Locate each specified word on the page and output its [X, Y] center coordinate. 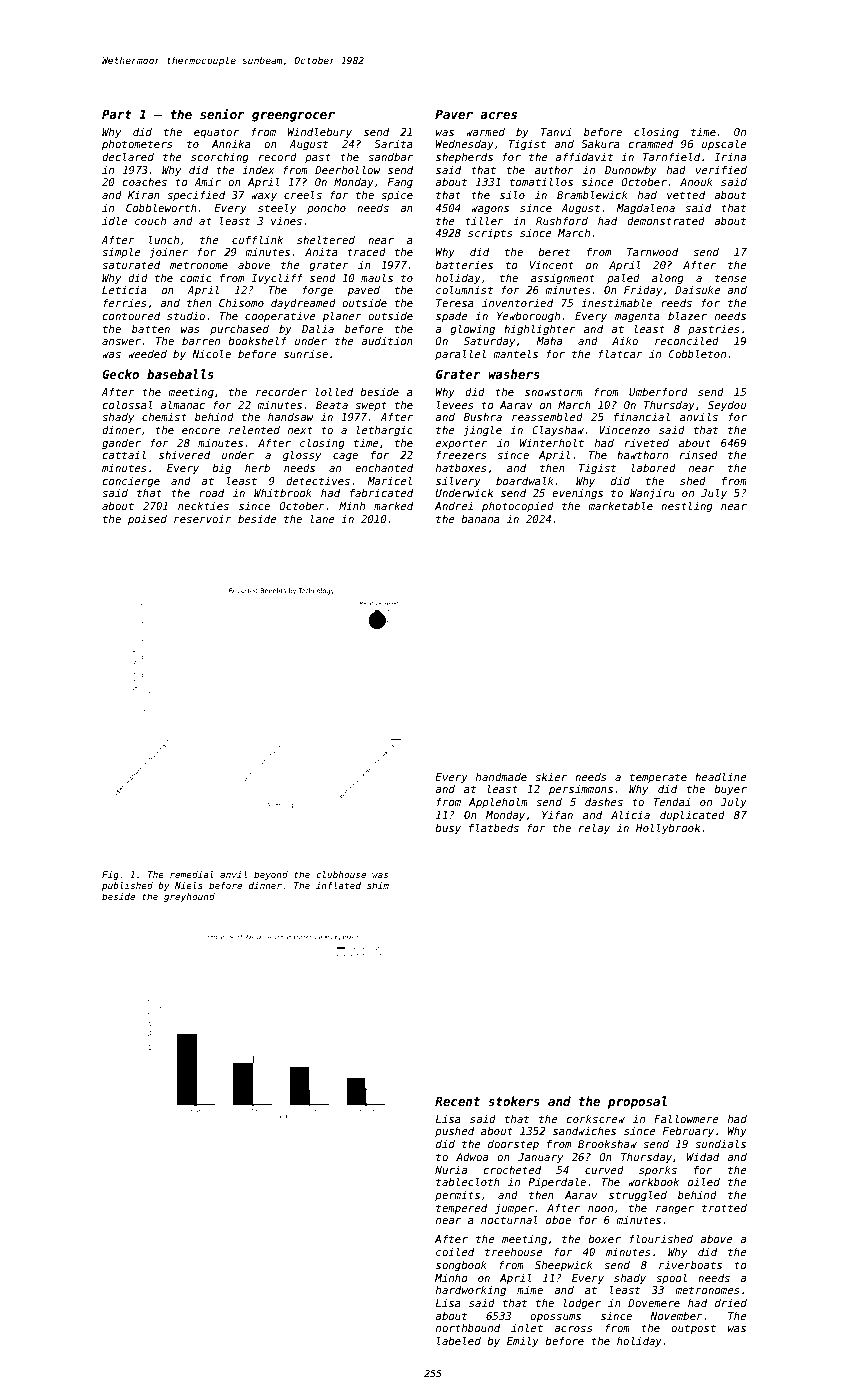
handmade [501, 777]
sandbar [390, 157]
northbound [468, 1328]
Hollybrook [668, 828]
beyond [271, 875]
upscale [724, 144]
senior [222, 114]
